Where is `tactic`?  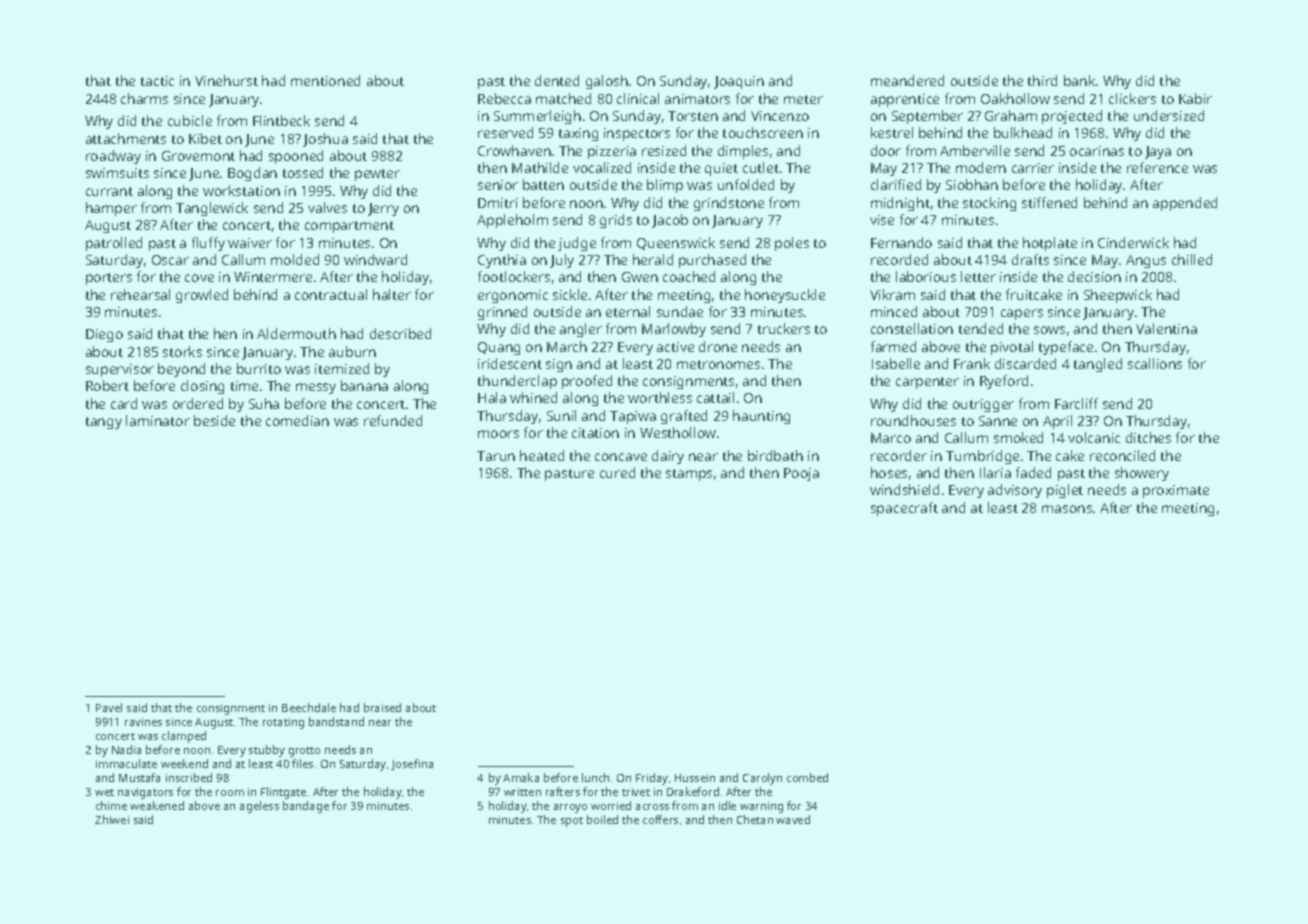
tactic is located at coordinates (157, 81).
